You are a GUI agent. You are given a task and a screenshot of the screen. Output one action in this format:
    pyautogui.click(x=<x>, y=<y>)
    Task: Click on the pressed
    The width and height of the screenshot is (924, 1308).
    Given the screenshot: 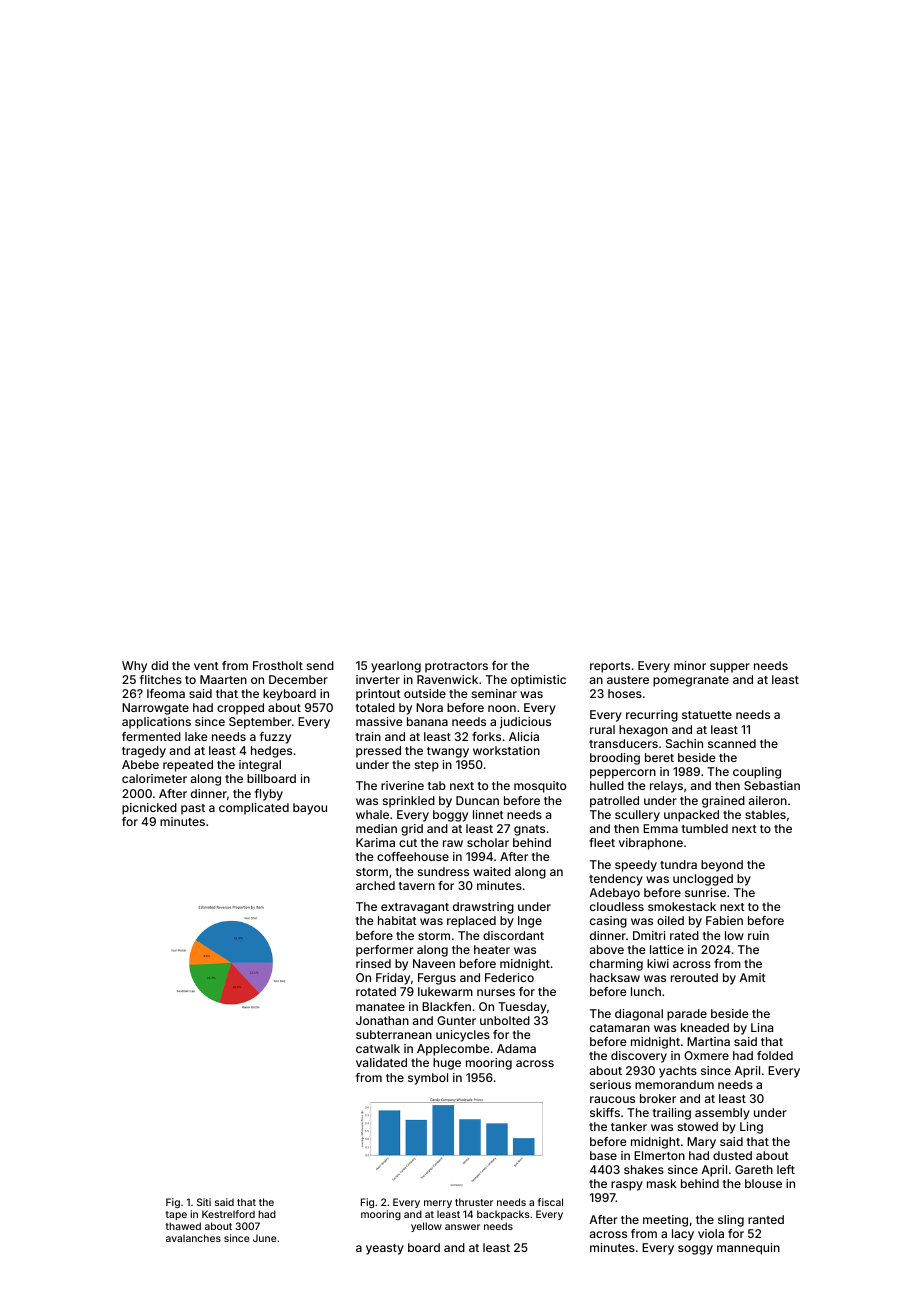 What is the action you would take?
    pyautogui.click(x=378, y=752)
